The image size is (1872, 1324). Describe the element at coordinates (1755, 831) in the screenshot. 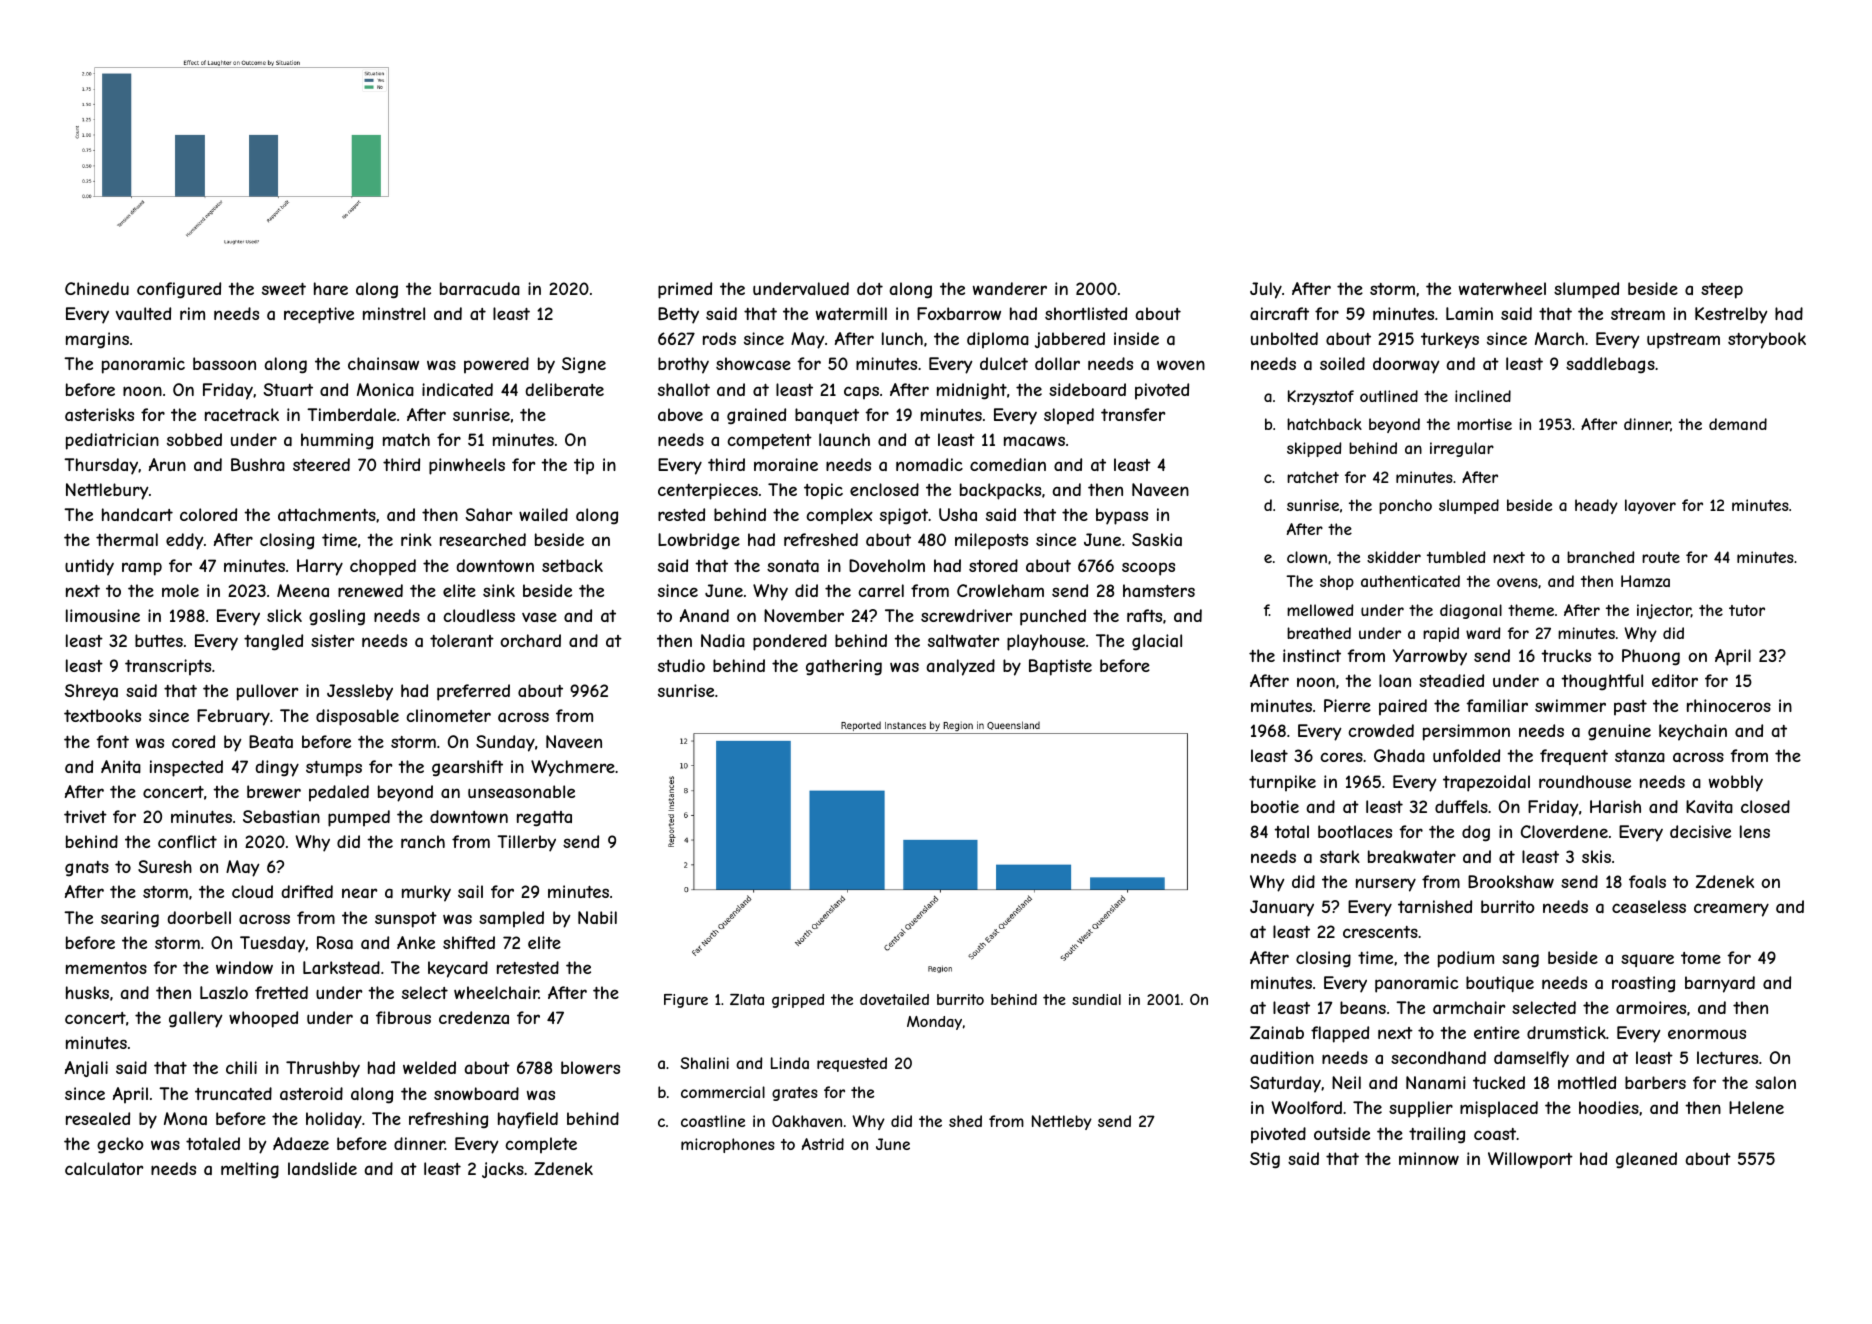

I see `lens` at that location.
